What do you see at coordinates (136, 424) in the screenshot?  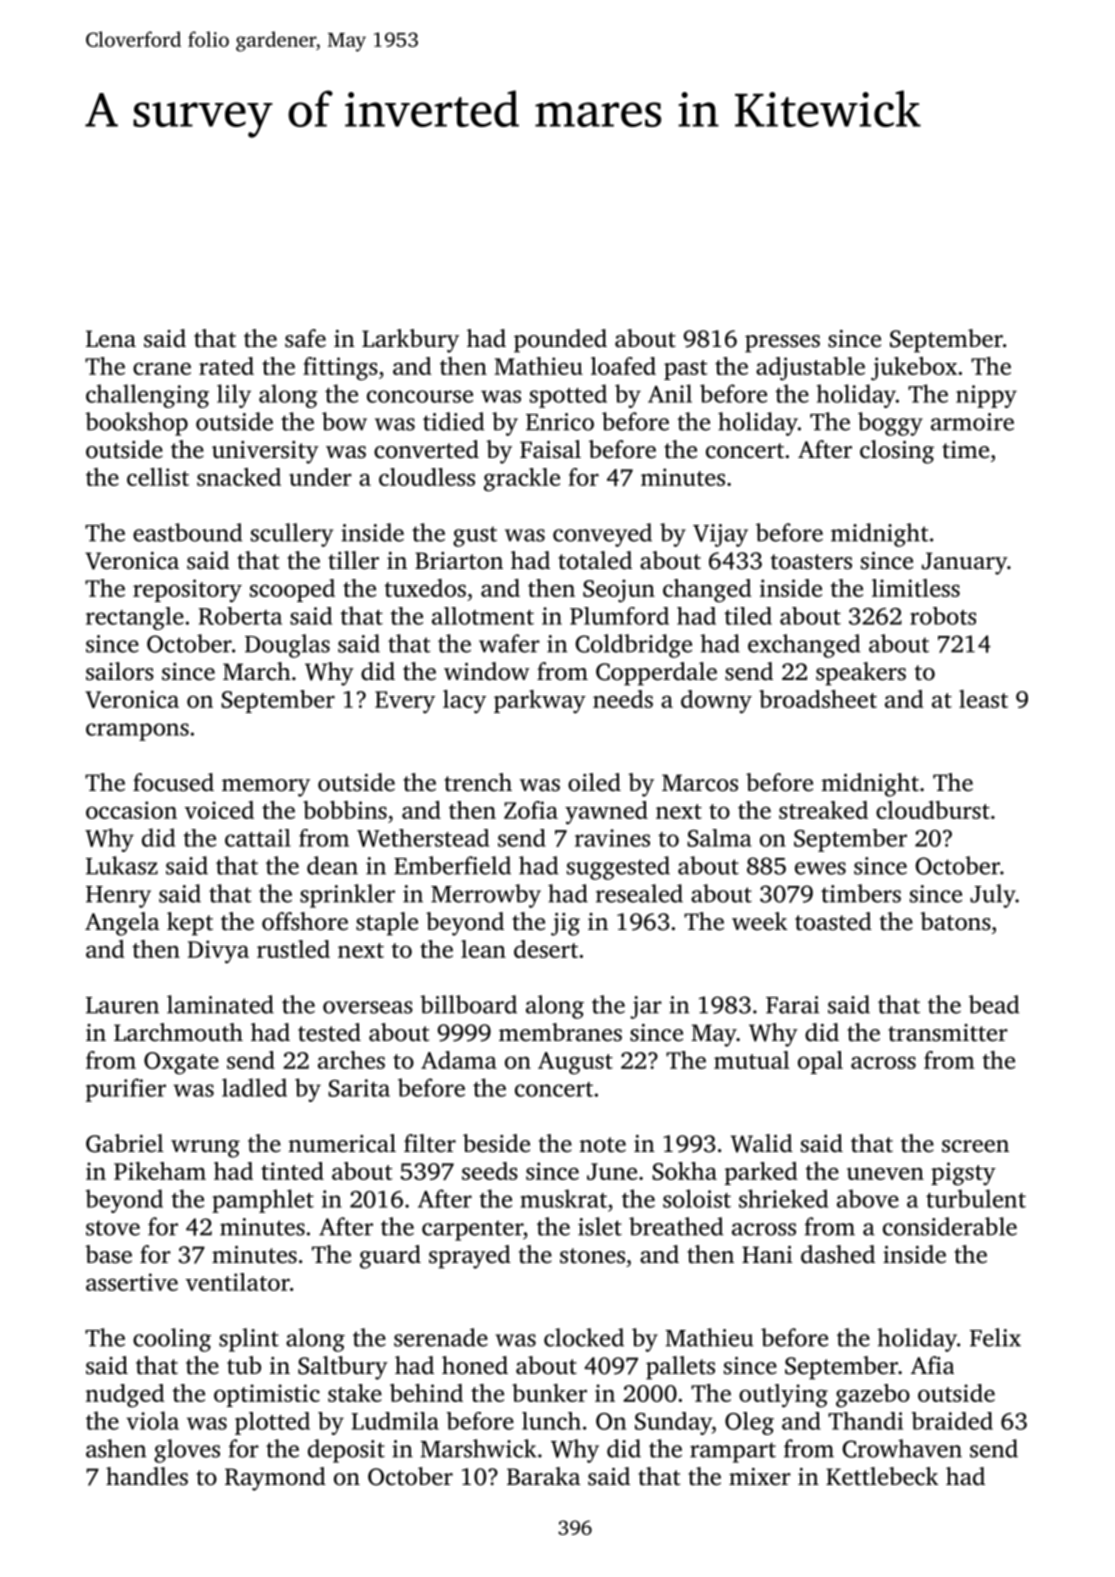 I see `bookshop` at bounding box center [136, 424].
